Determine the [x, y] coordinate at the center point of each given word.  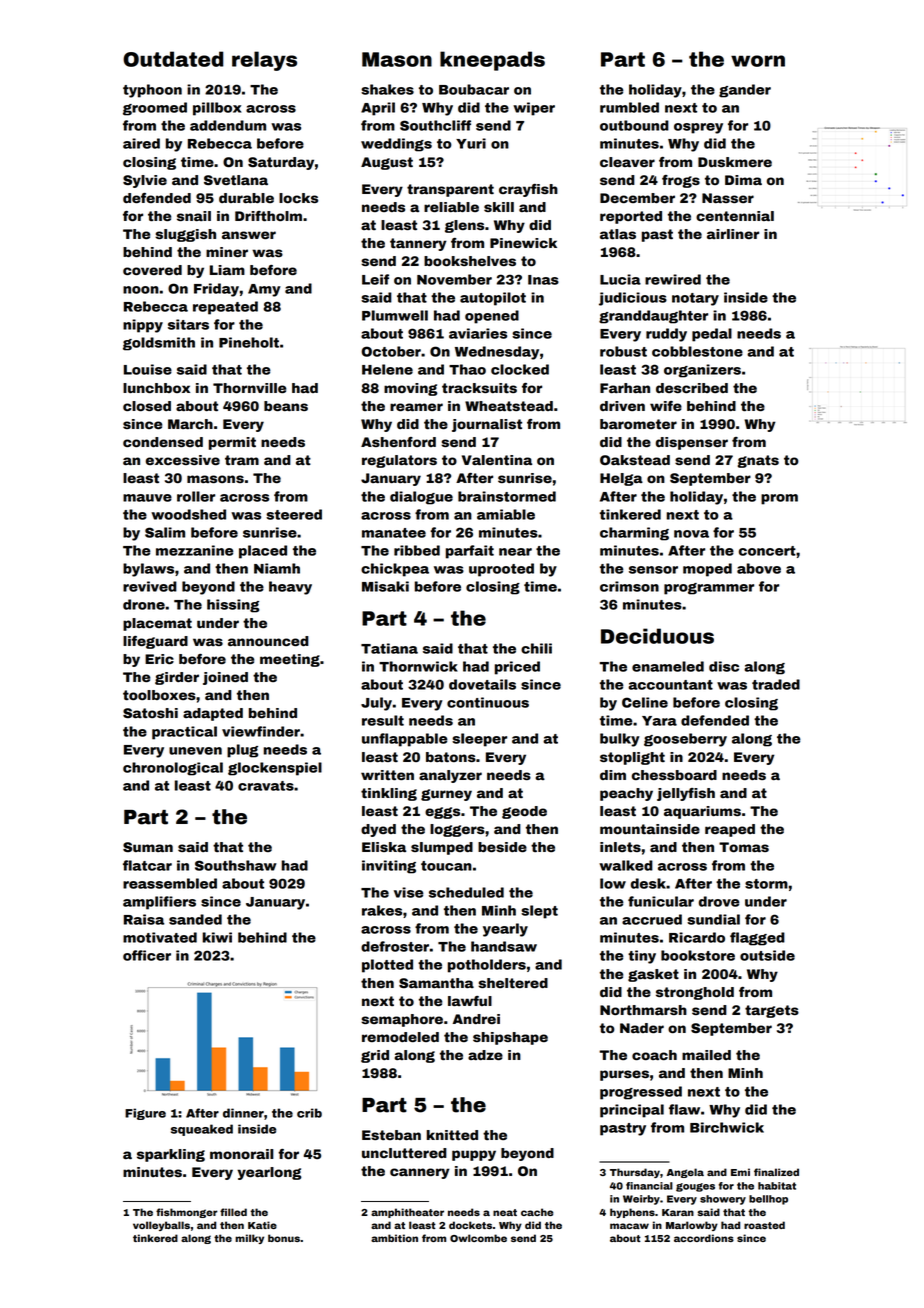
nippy [143, 326]
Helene [387, 369]
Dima [743, 180]
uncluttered [404, 1153]
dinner [243, 1113]
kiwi [217, 937]
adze [485, 1055]
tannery [418, 244]
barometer [638, 424]
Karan [678, 1212]
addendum [228, 125]
